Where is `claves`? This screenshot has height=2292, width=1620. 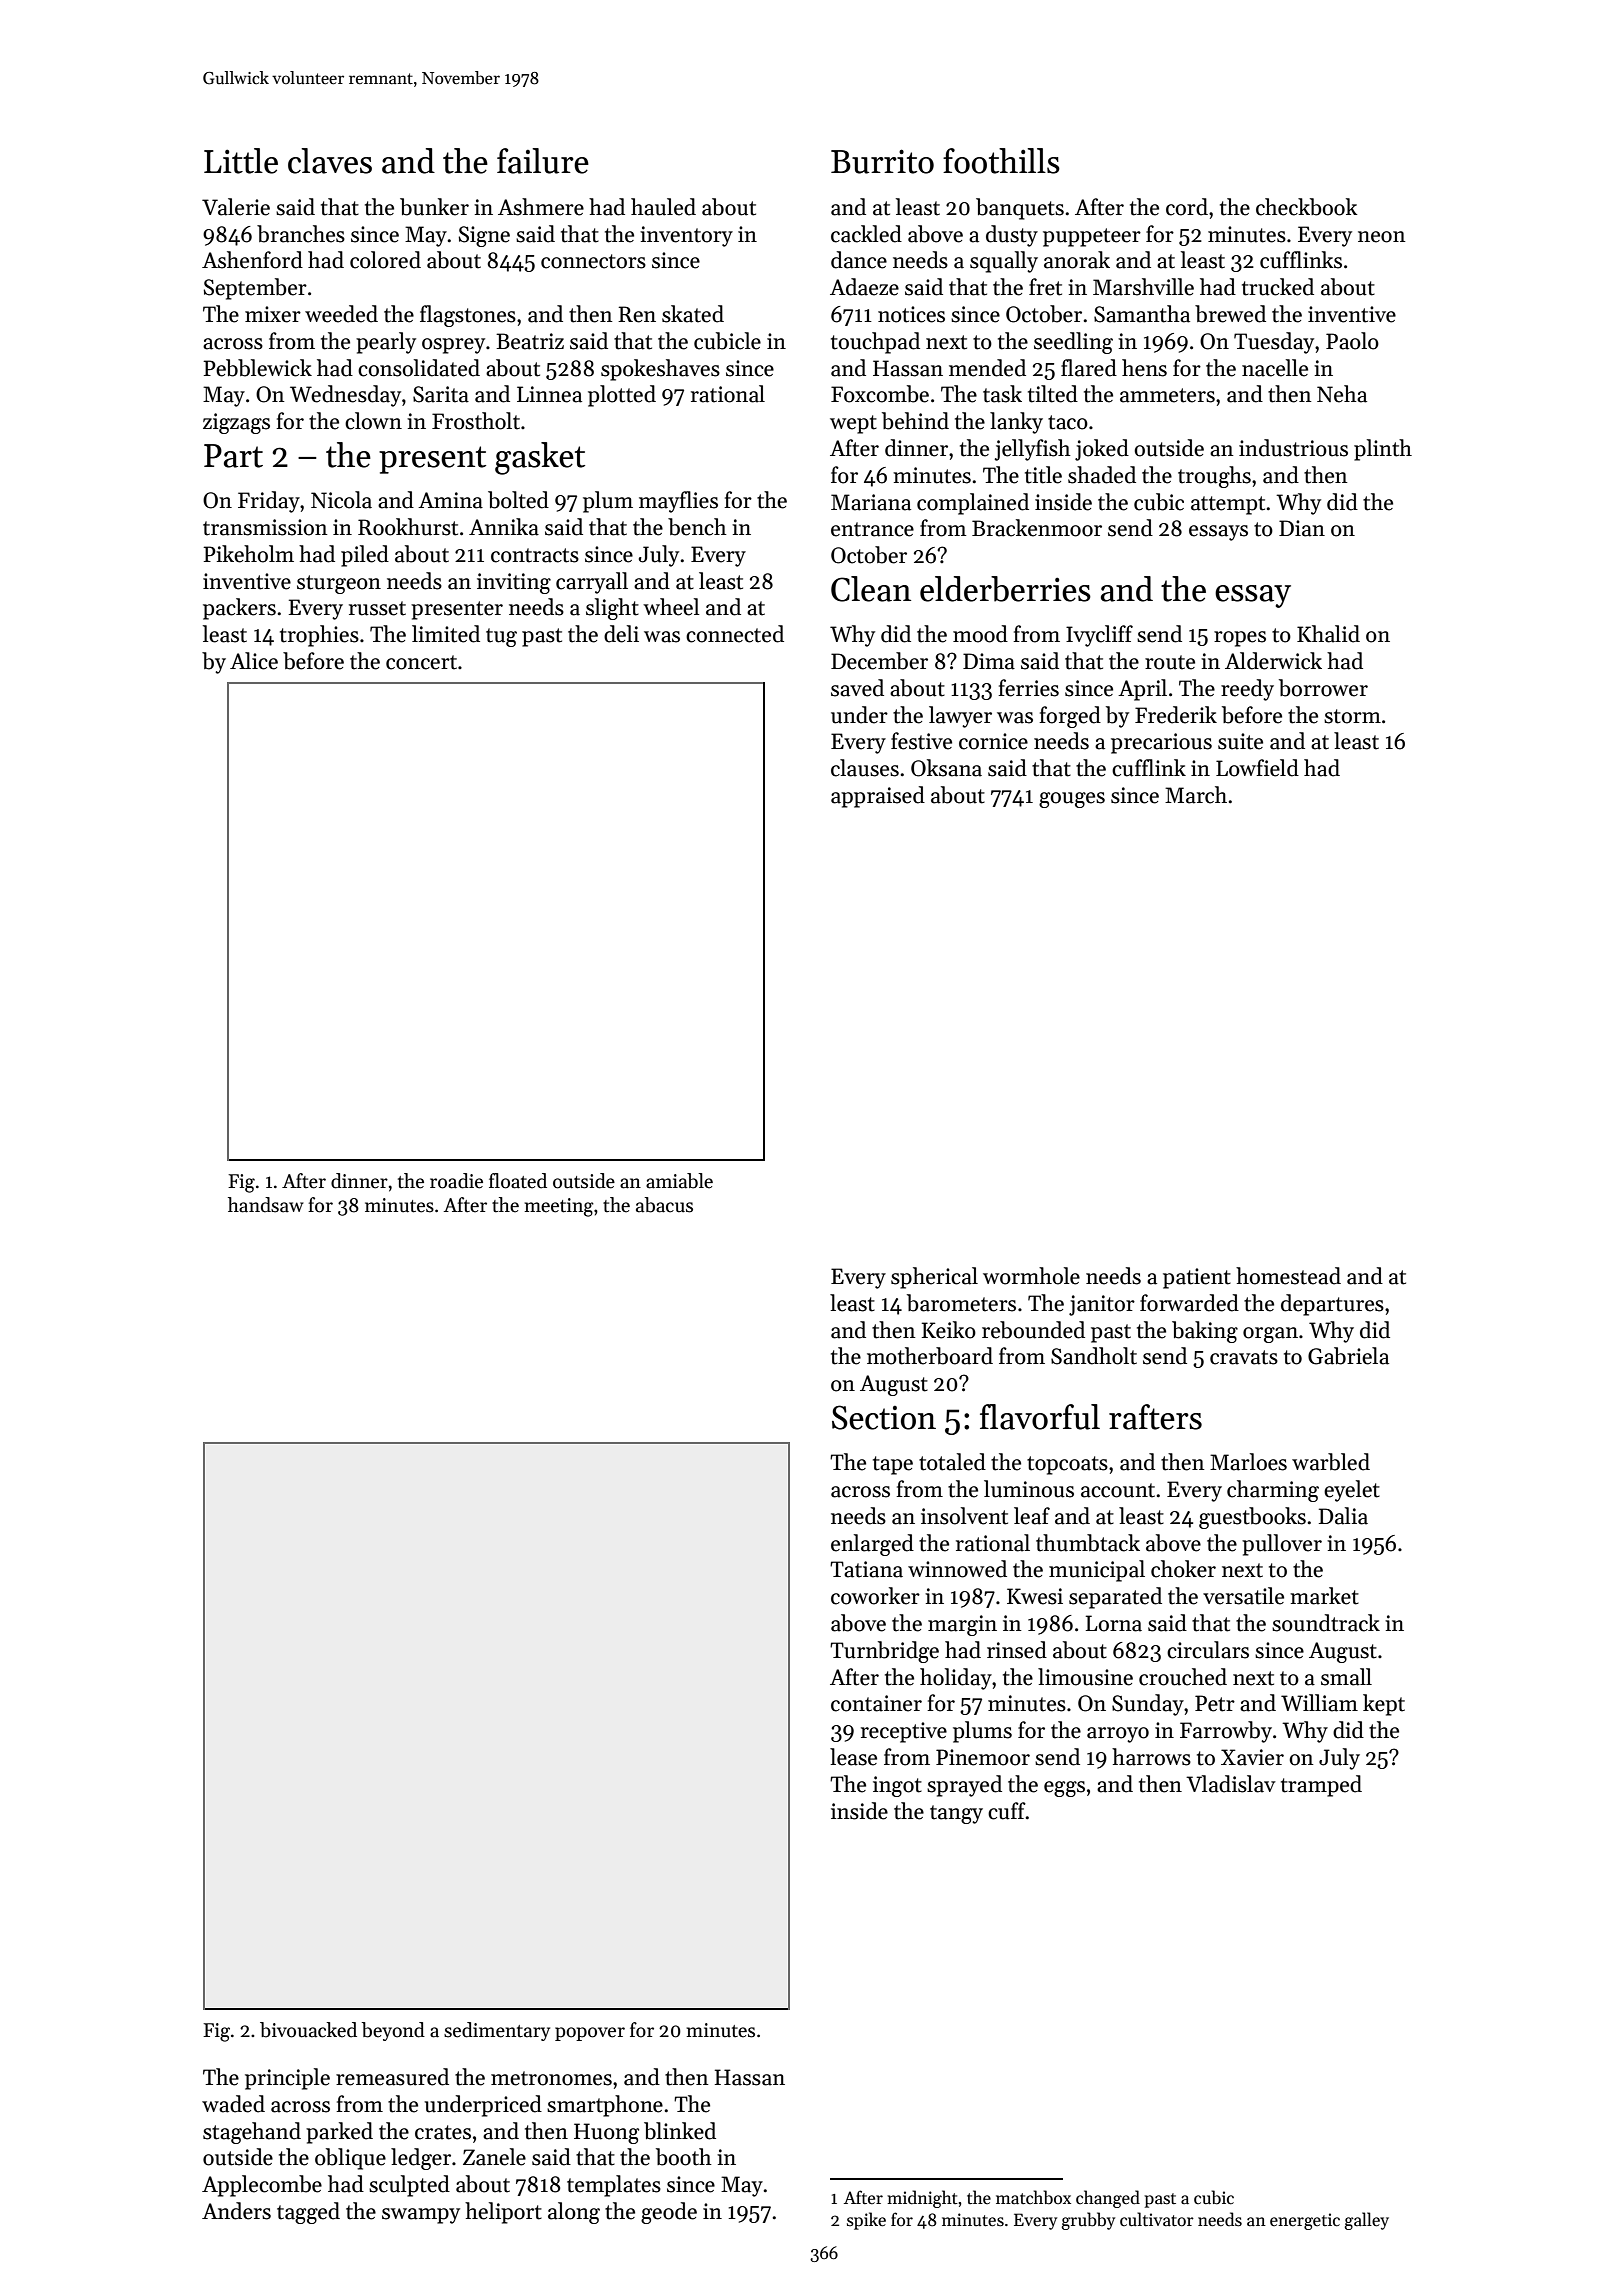
claves is located at coordinates (330, 161).
